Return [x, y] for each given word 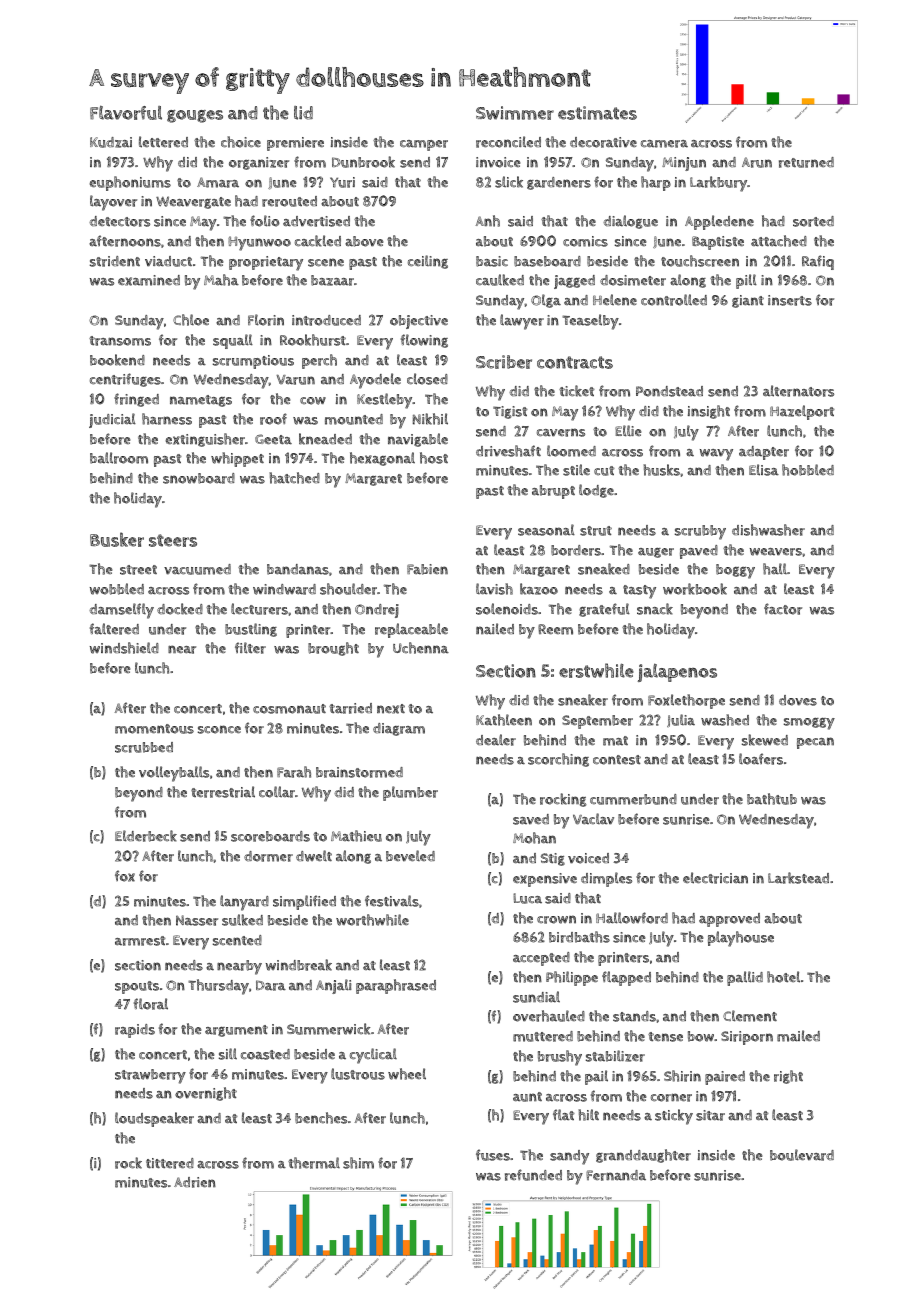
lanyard [244, 903]
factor [783, 609]
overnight [206, 1094]
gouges [195, 116]
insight [709, 412]
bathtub [772, 799]
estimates [597, 113]
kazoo [539, 589]
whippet [237, 459]
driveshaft [508, 451]
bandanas [298, 569]
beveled [410, 856]
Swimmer [515, 113]
